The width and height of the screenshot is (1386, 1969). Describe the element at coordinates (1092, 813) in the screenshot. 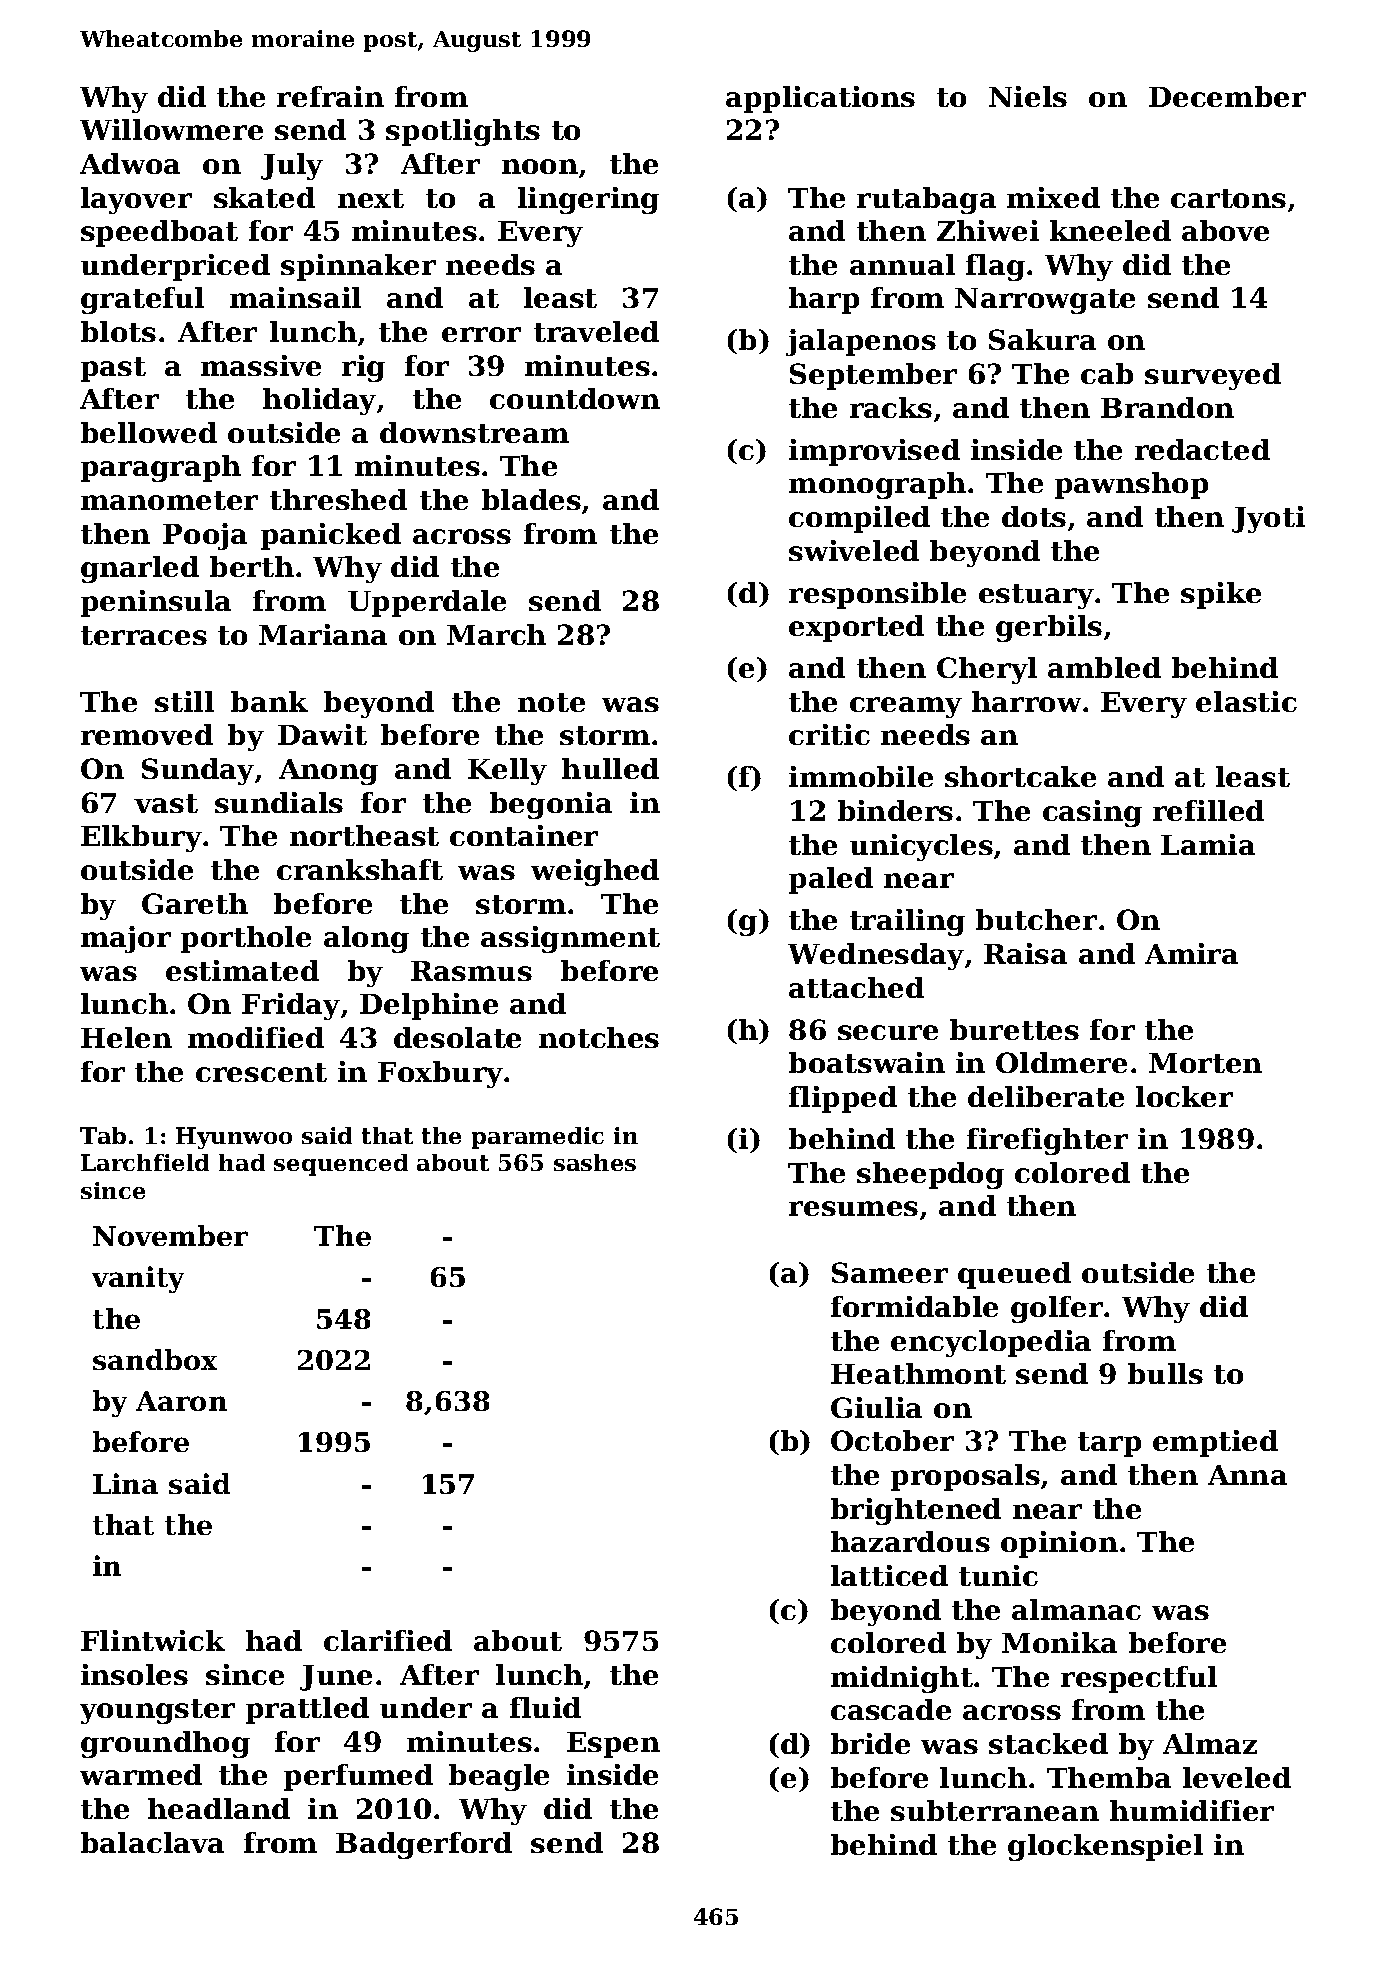

I see `casing` at that location.
